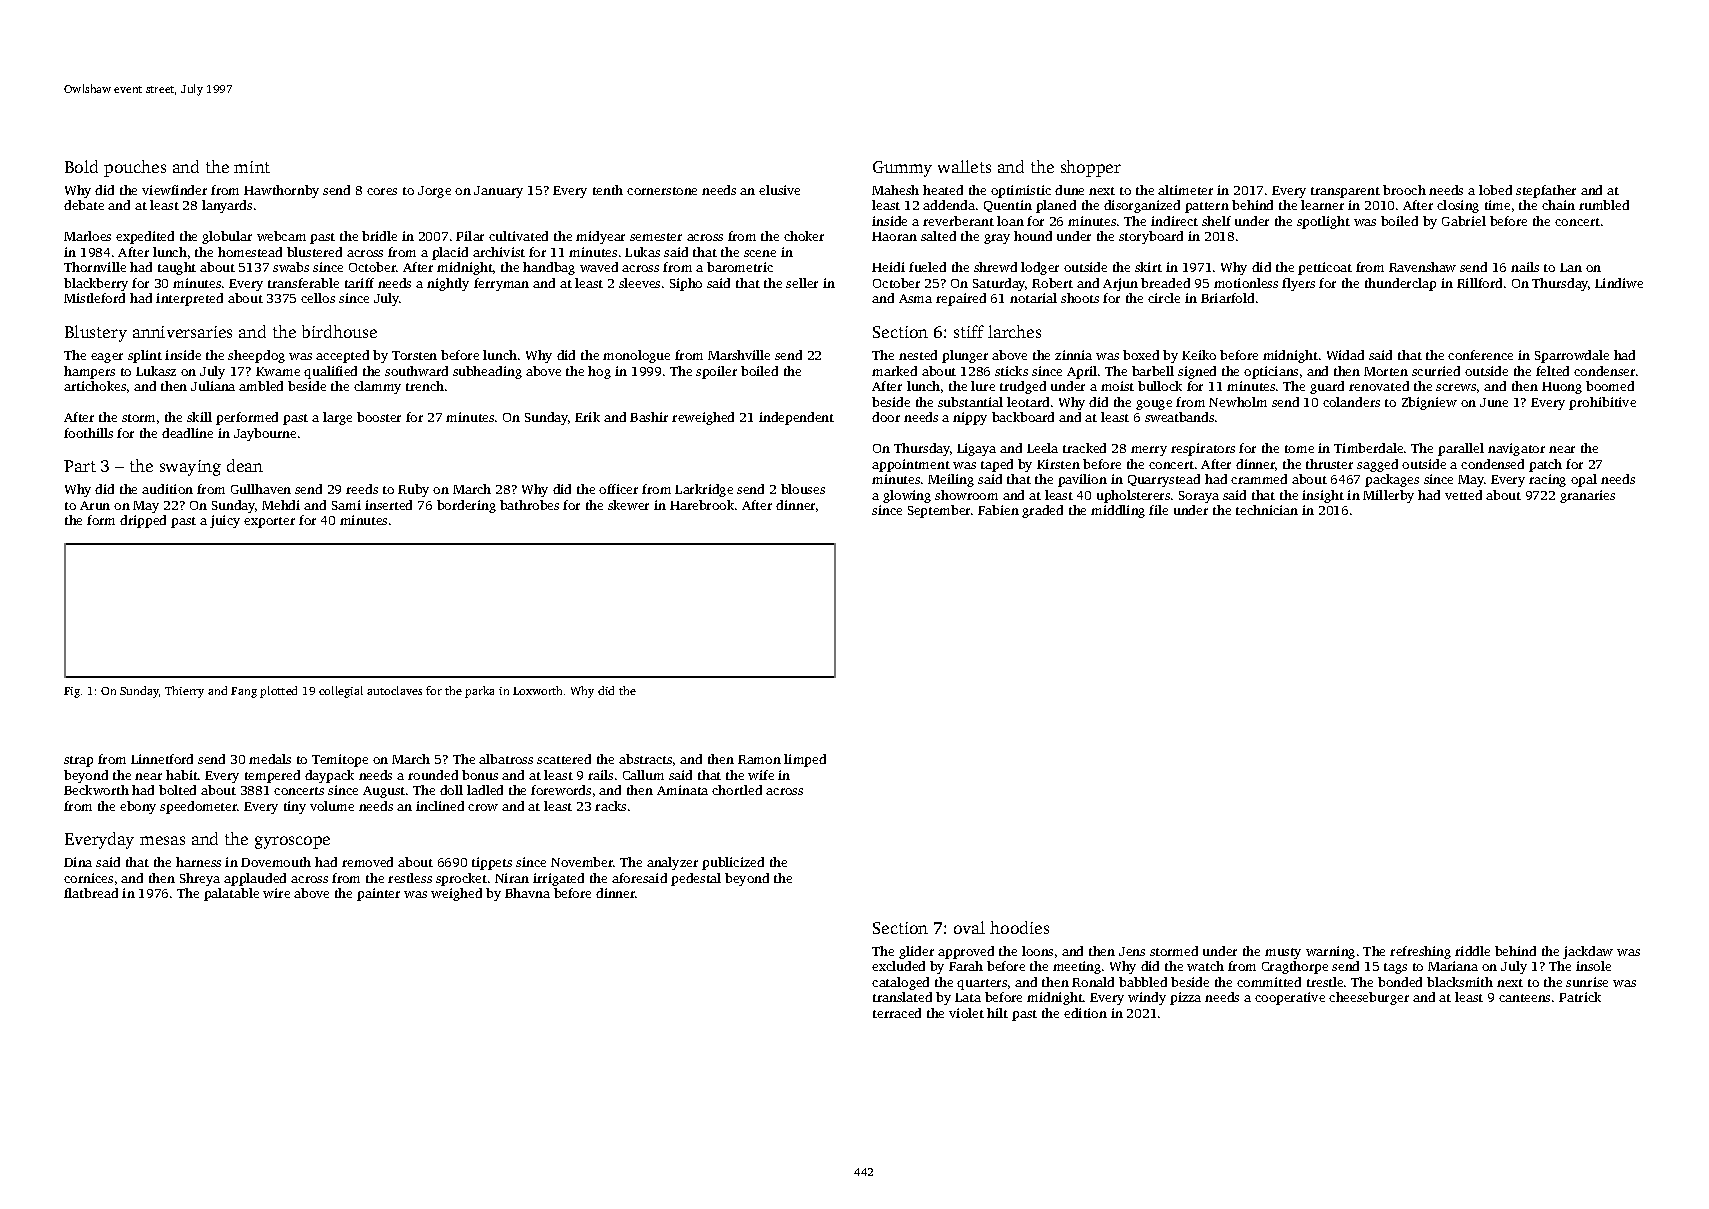 Image resolution: width=1709 pixels, height=1209 pixels. What do you see at coordinates (145, 237) in the image?
I see `expedited` at bounding box center [145, 237].
